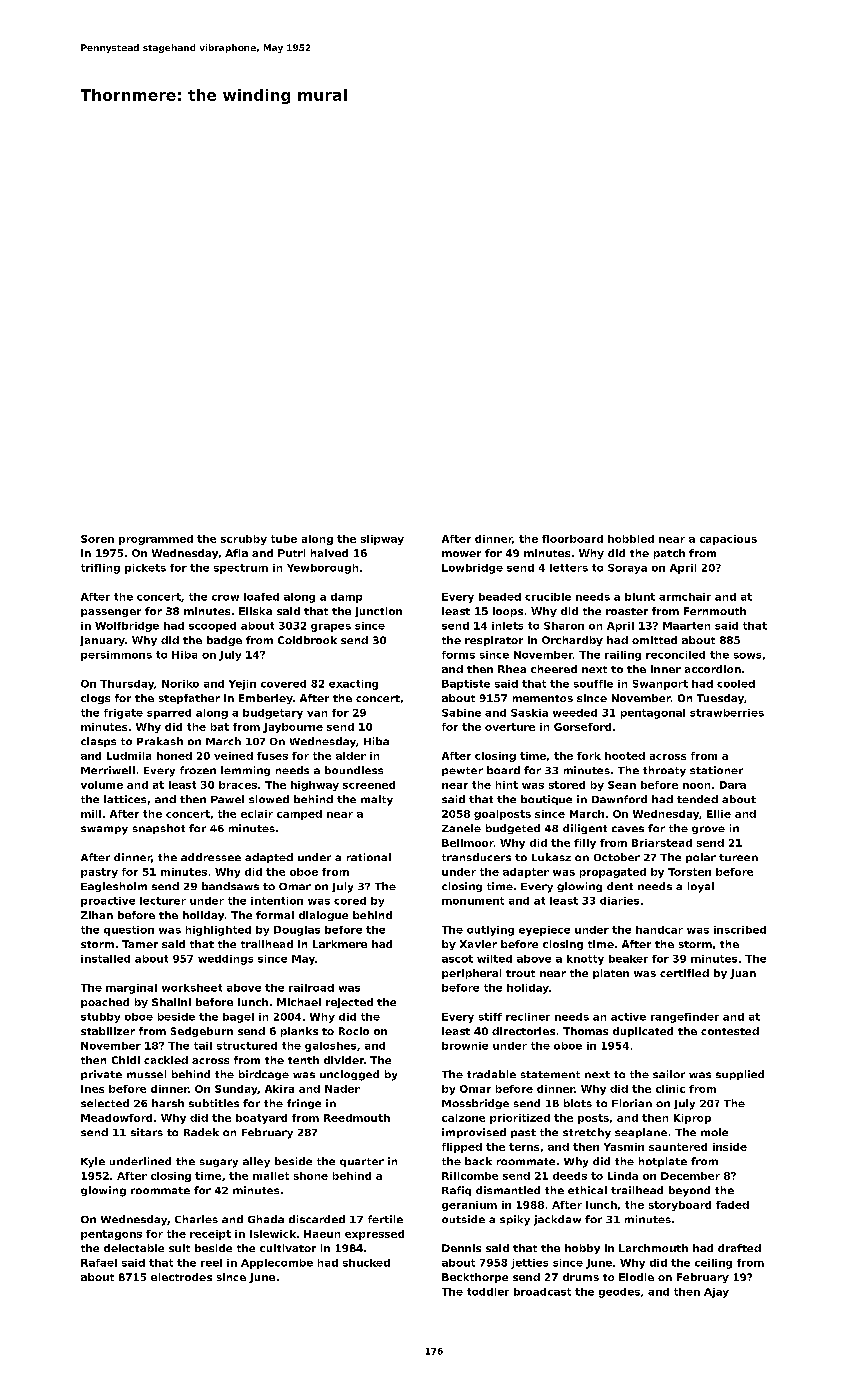 The height and width of the document is (1400, 849). I want to click on stabilizer, so click(108, 1031).
